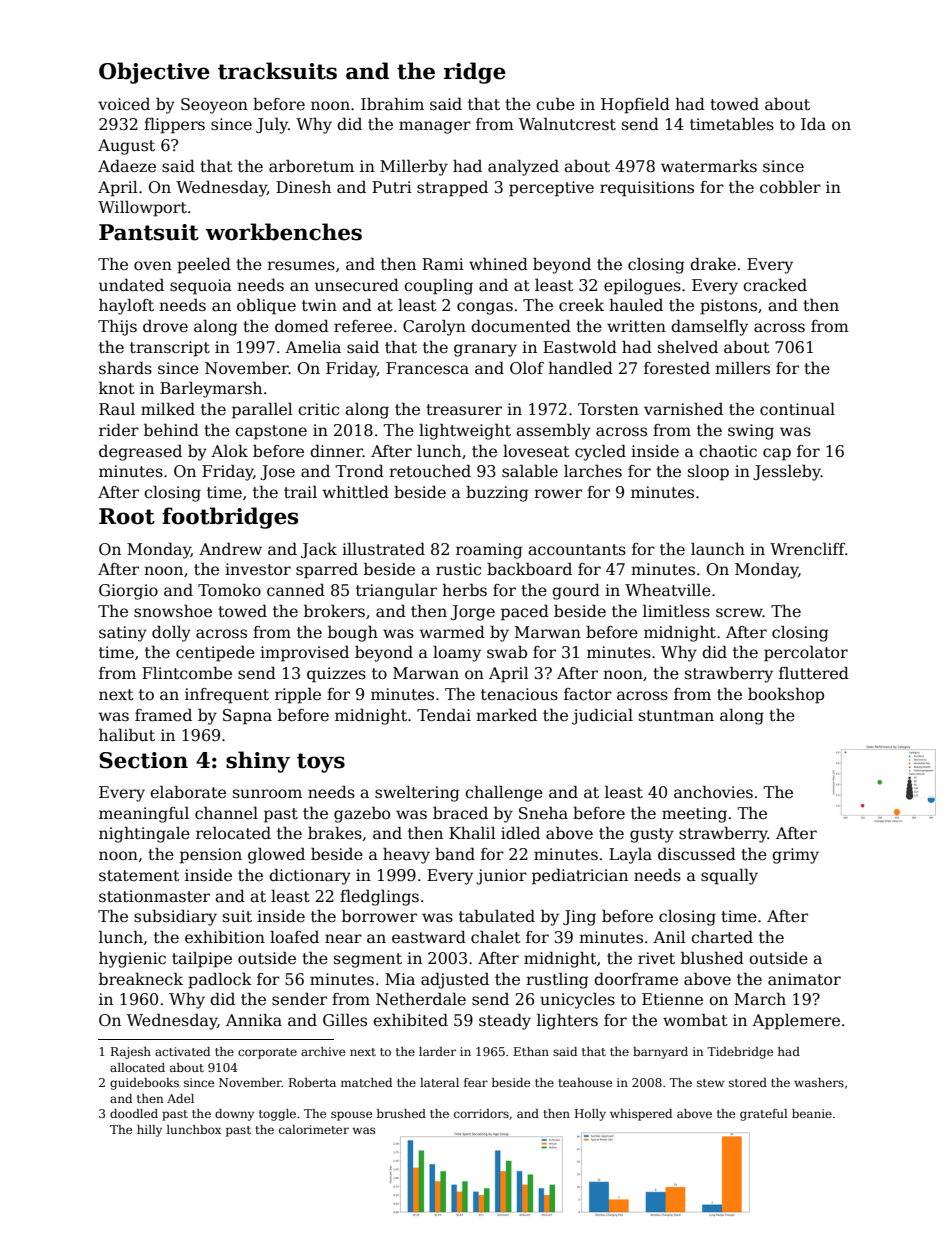 The width and height of the screenshot is (952, 1233). I want to click on breakneck, so click(141, 979).
